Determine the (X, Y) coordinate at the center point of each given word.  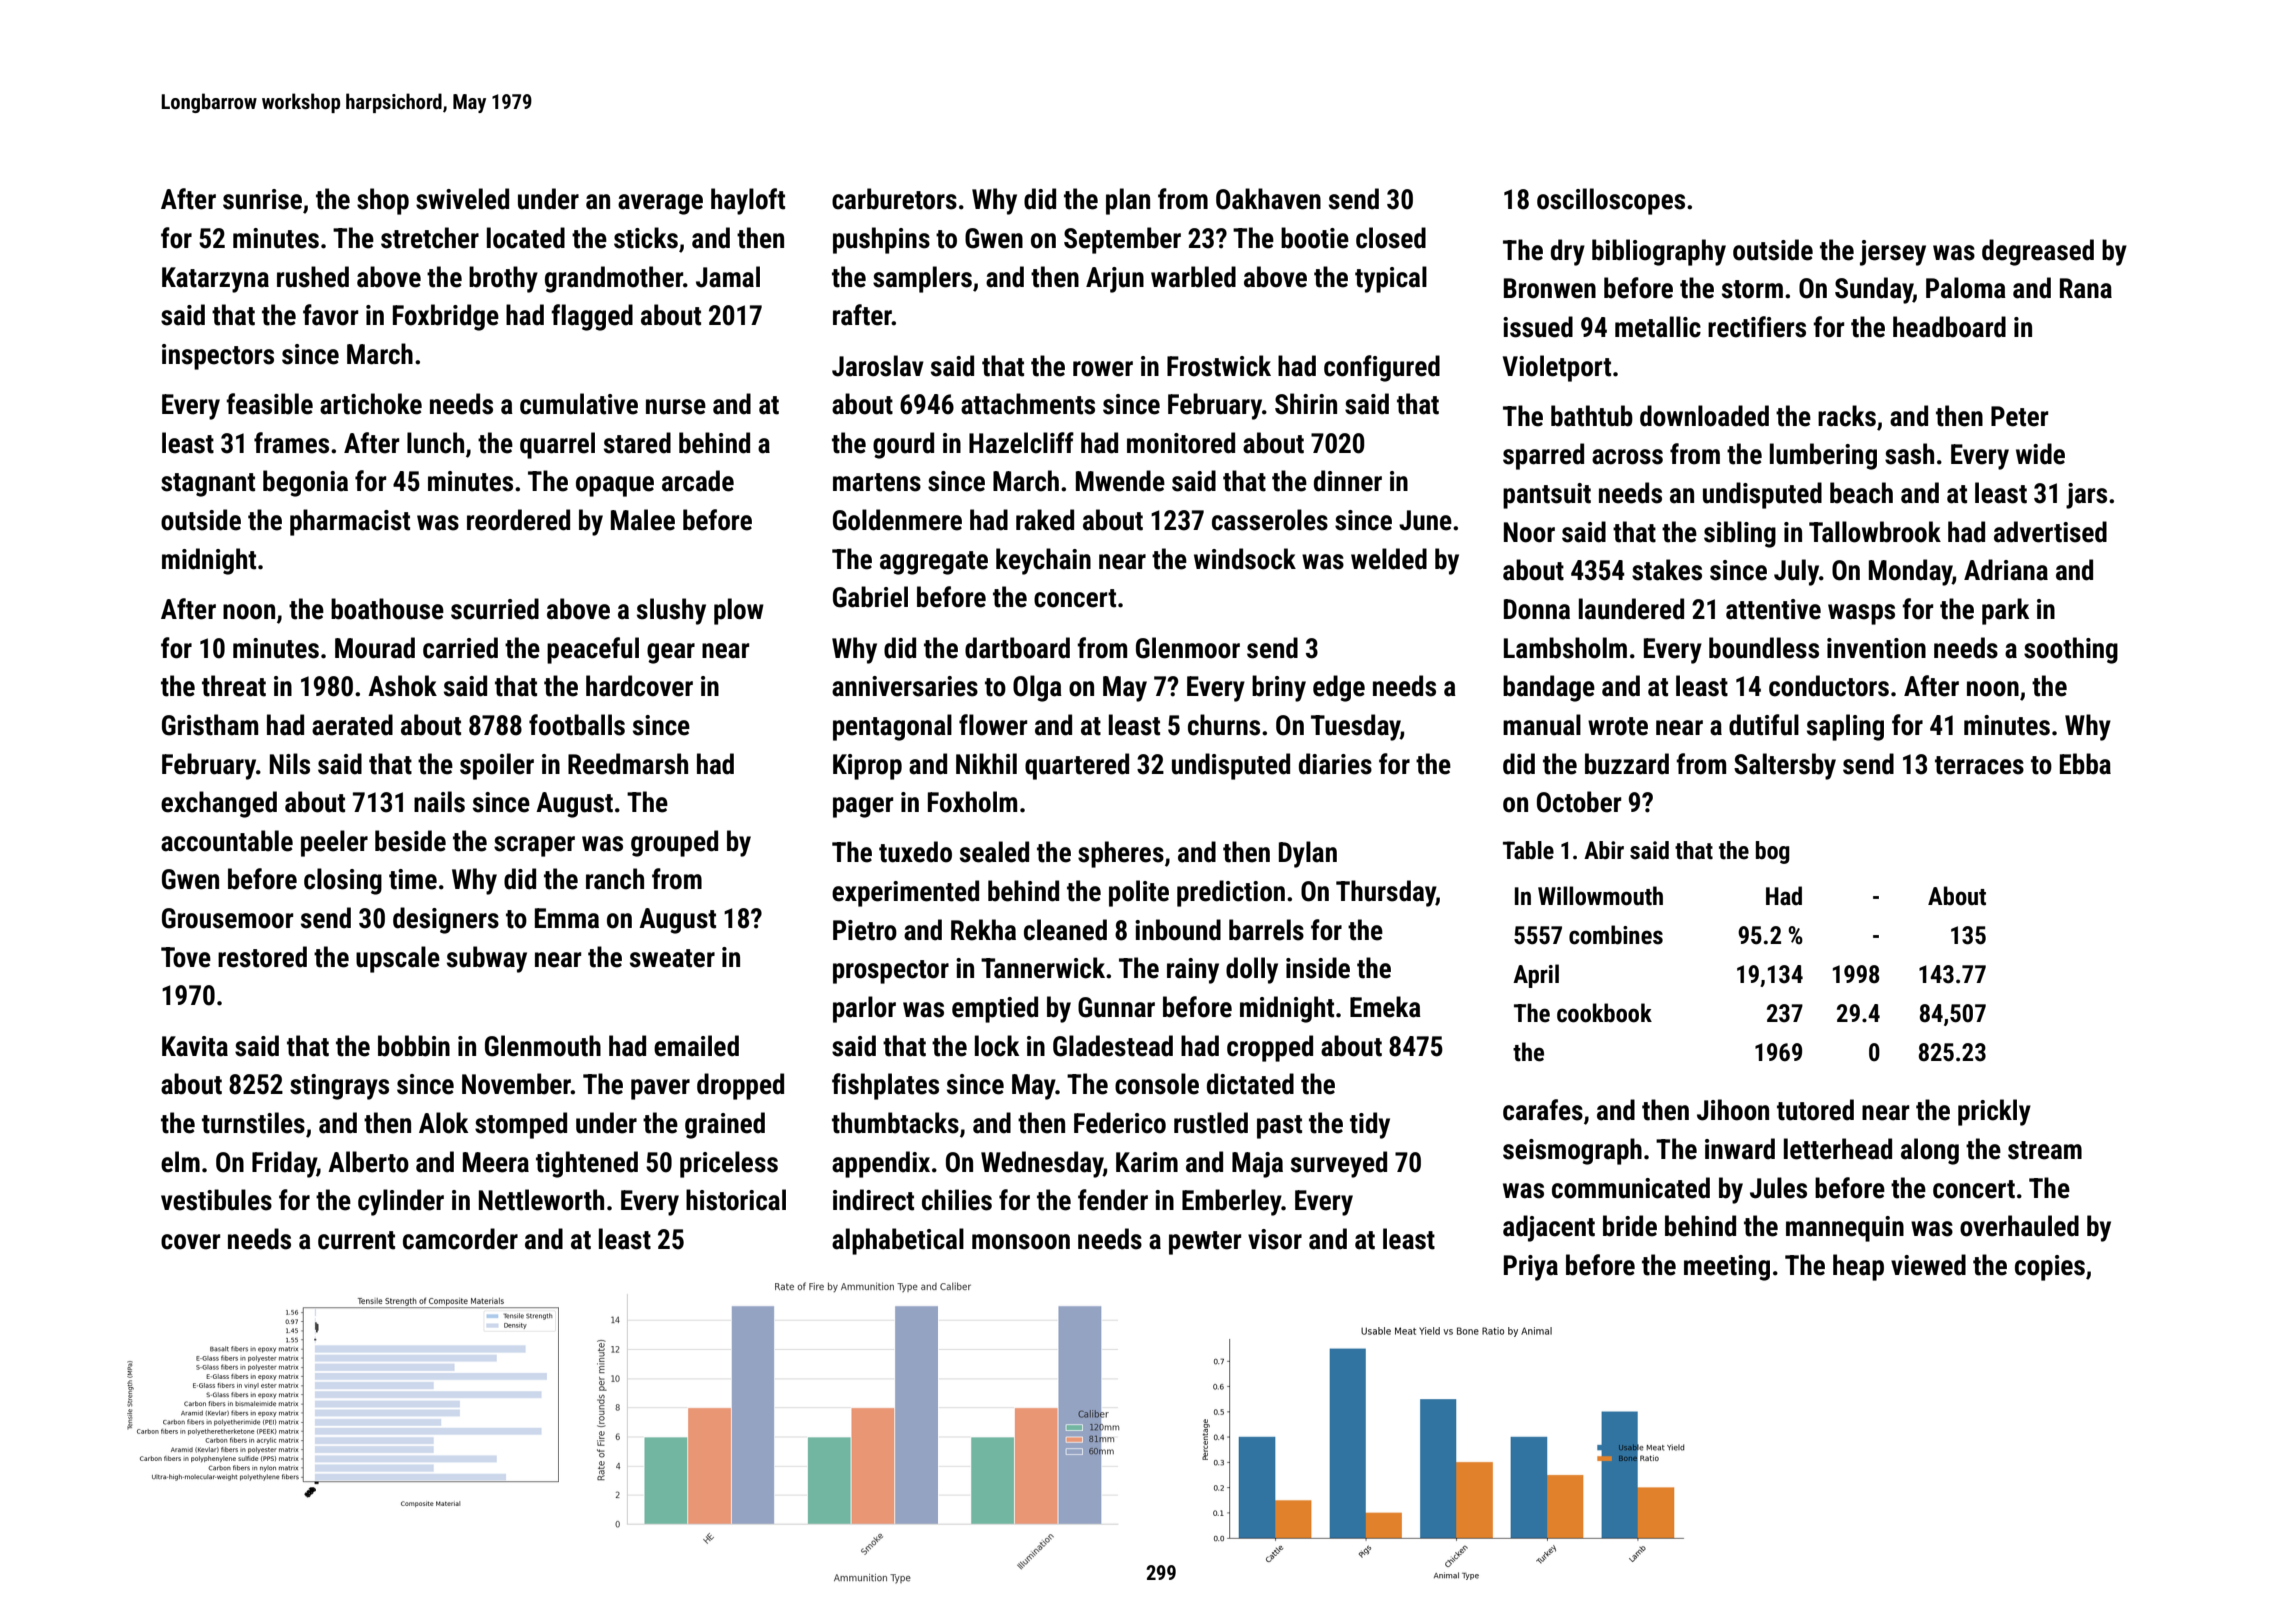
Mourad (375, 648)
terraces (1979, 765)
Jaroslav (878, 366)
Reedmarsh (628, 764)
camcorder (460, 1239)
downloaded (1704, 416)
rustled (1211, 1123)
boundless (1764, 648)
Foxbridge (446, 317)
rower (1103, 369)
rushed (313, 277)
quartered (1077, 766)
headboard (1949, 327)
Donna (1537, 609)
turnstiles (253, 1123)
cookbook (1604, 1013)
